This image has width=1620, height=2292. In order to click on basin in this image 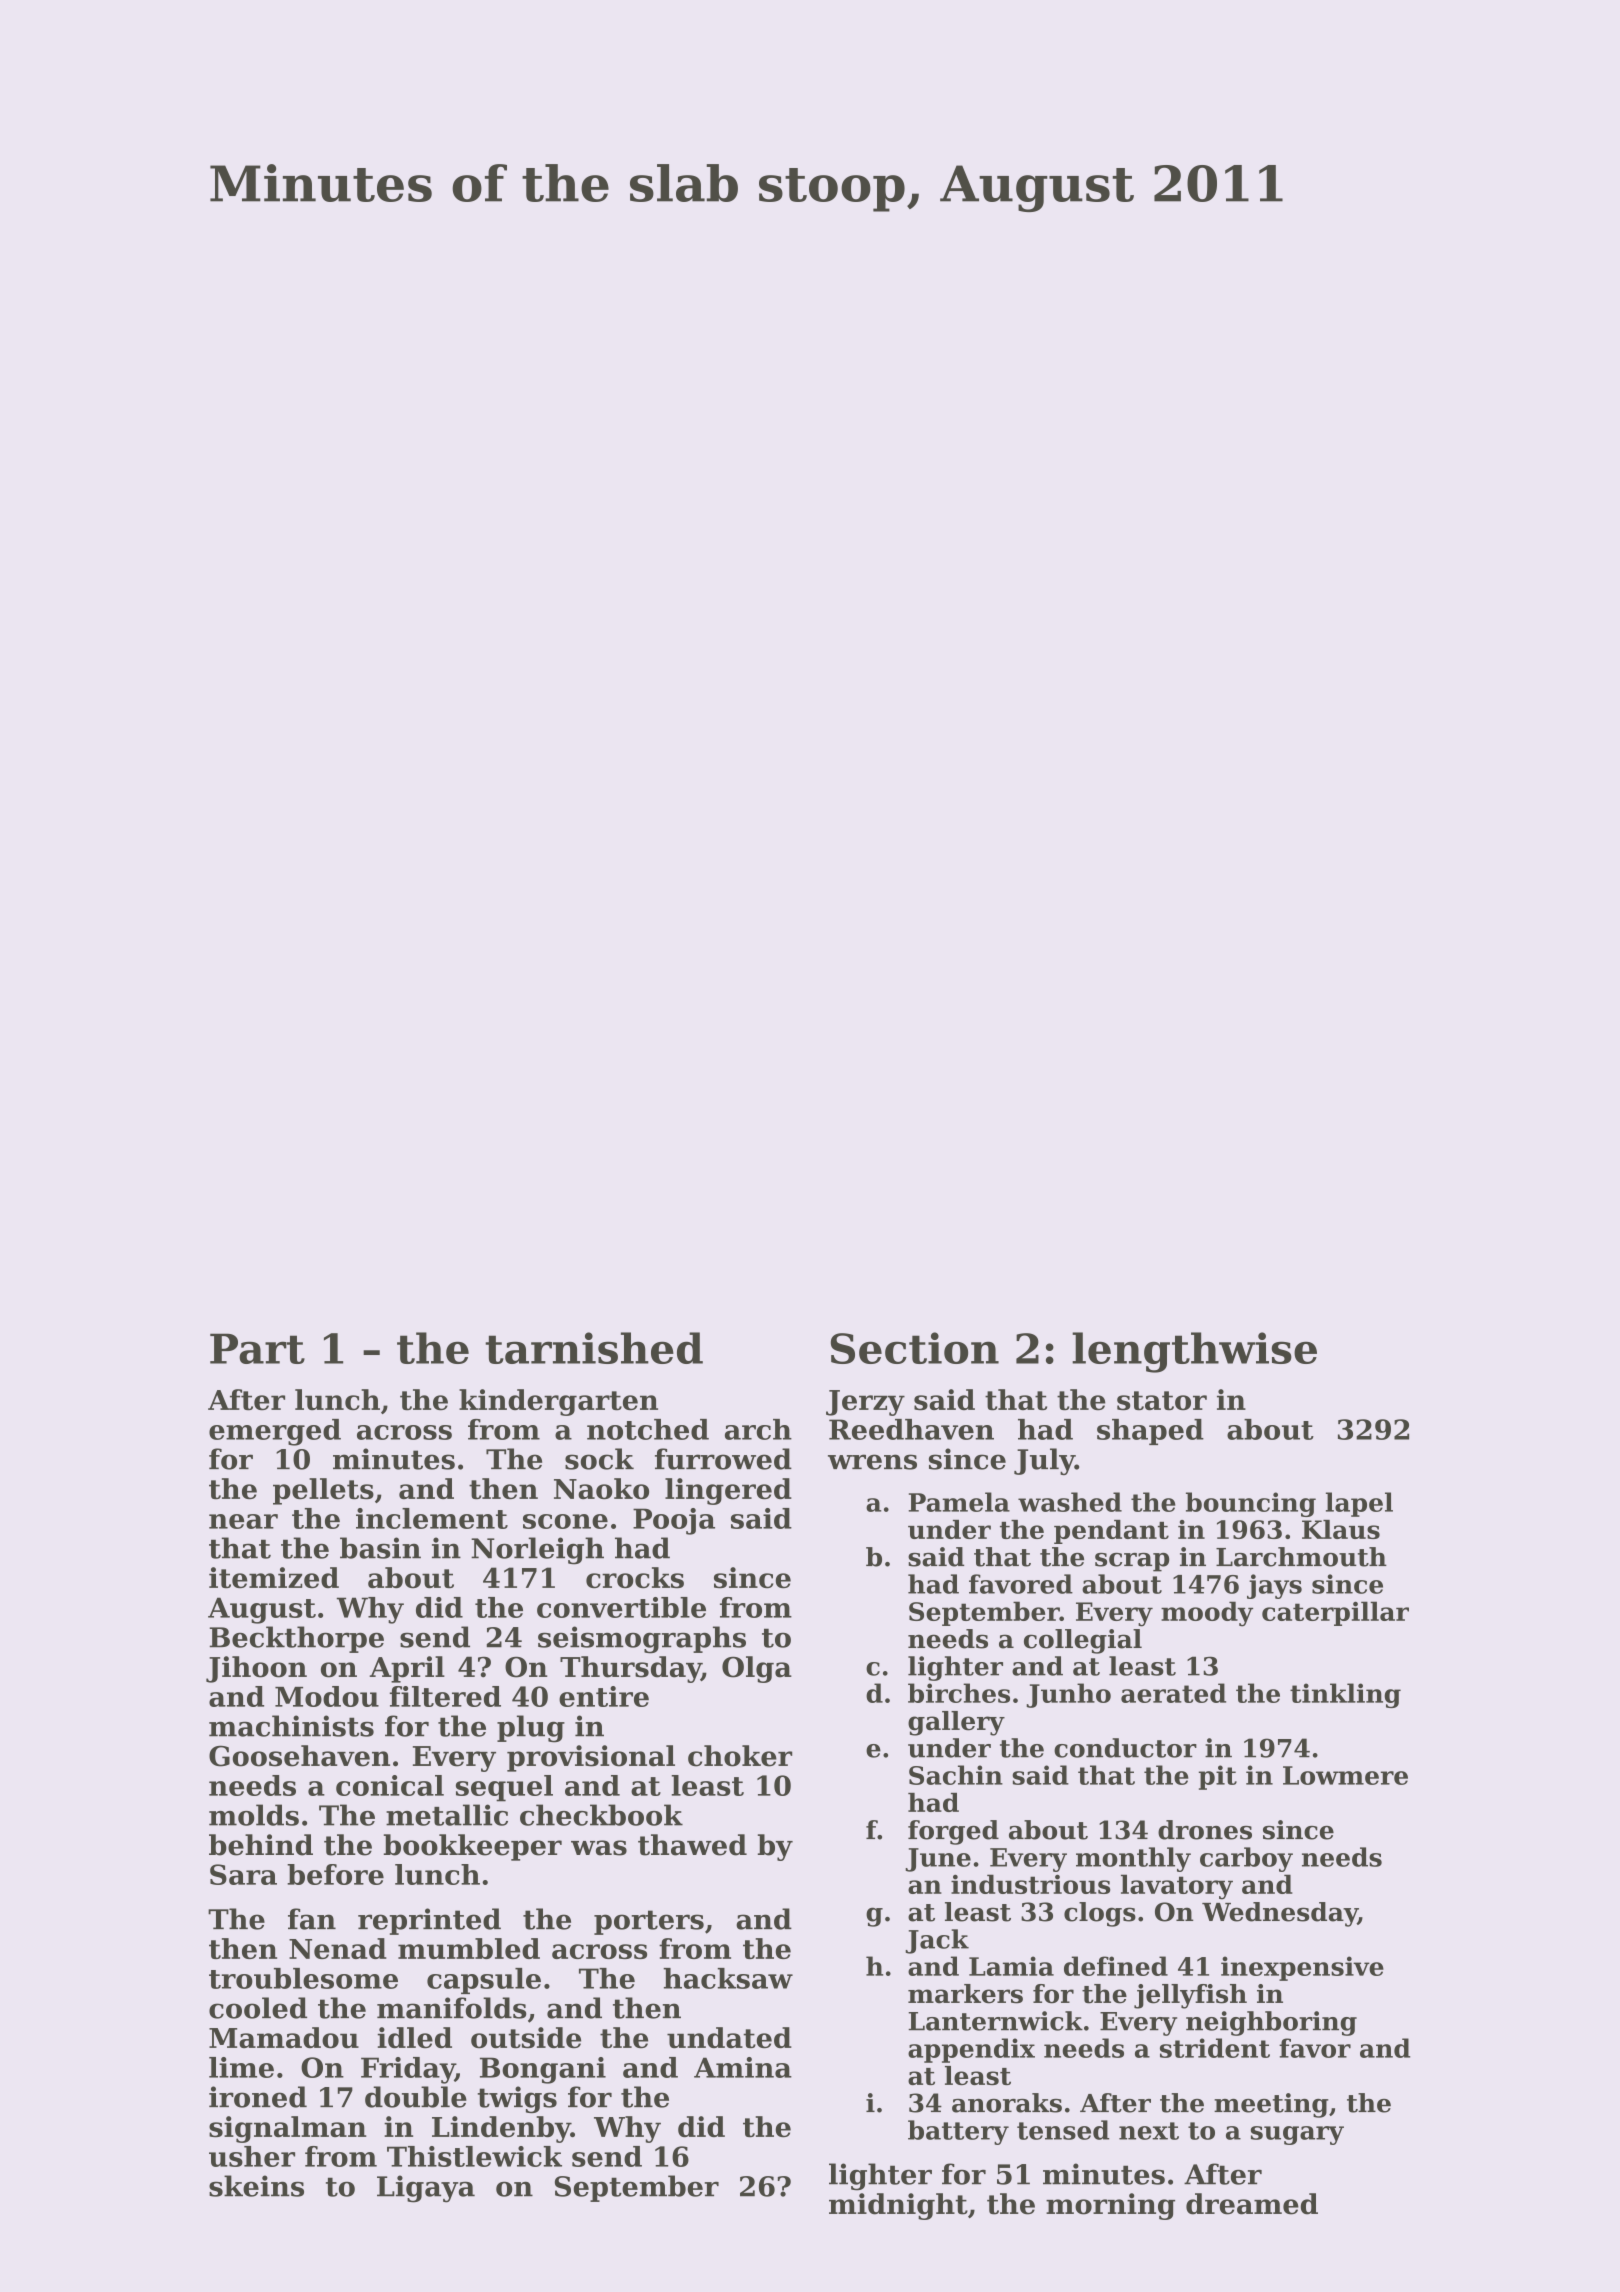, I will do `click(380, 1548)`.
